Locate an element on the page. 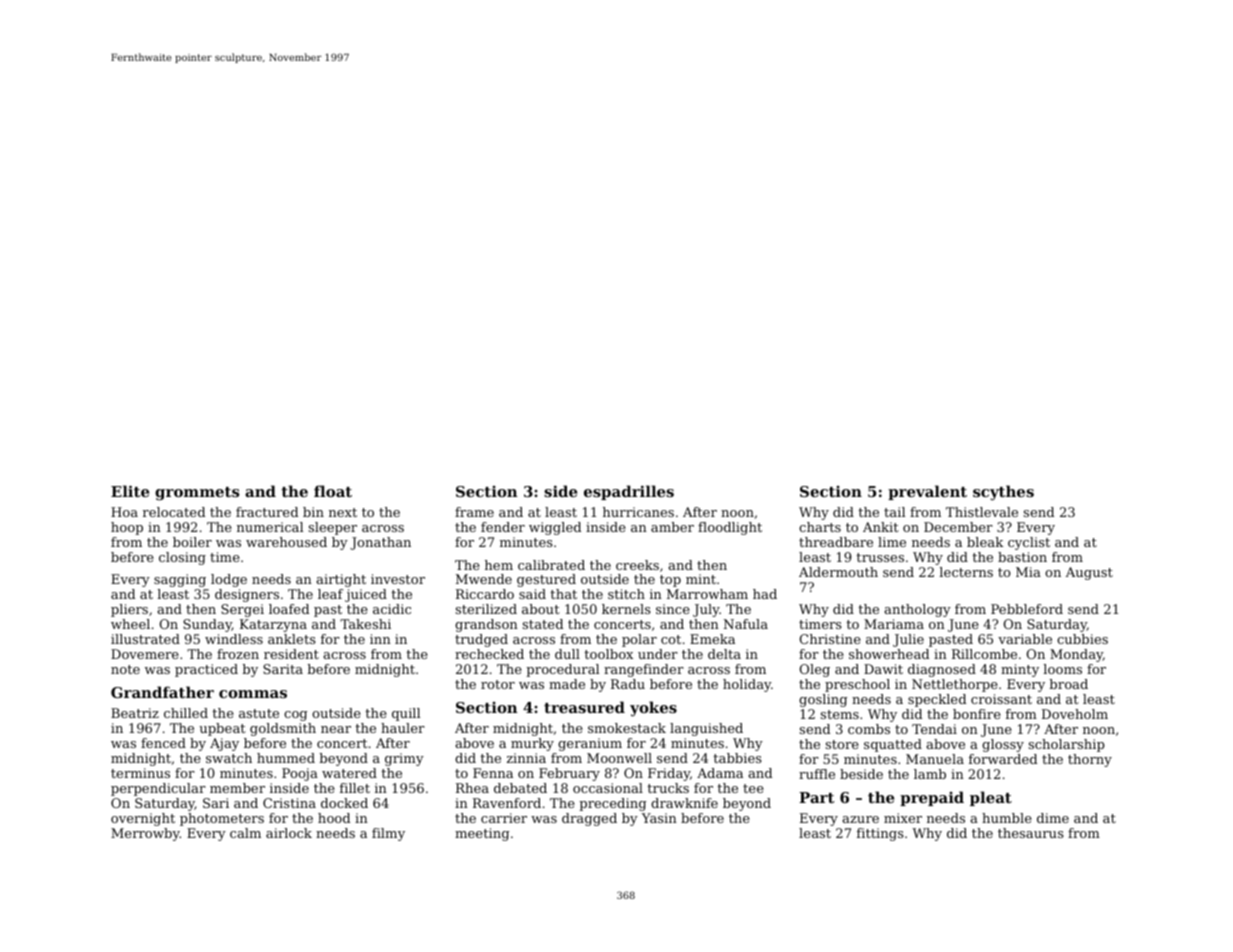 Image resolution: width=1233 pixels, height=952 pixels. warehoused is located at coordinates (286, 542).
